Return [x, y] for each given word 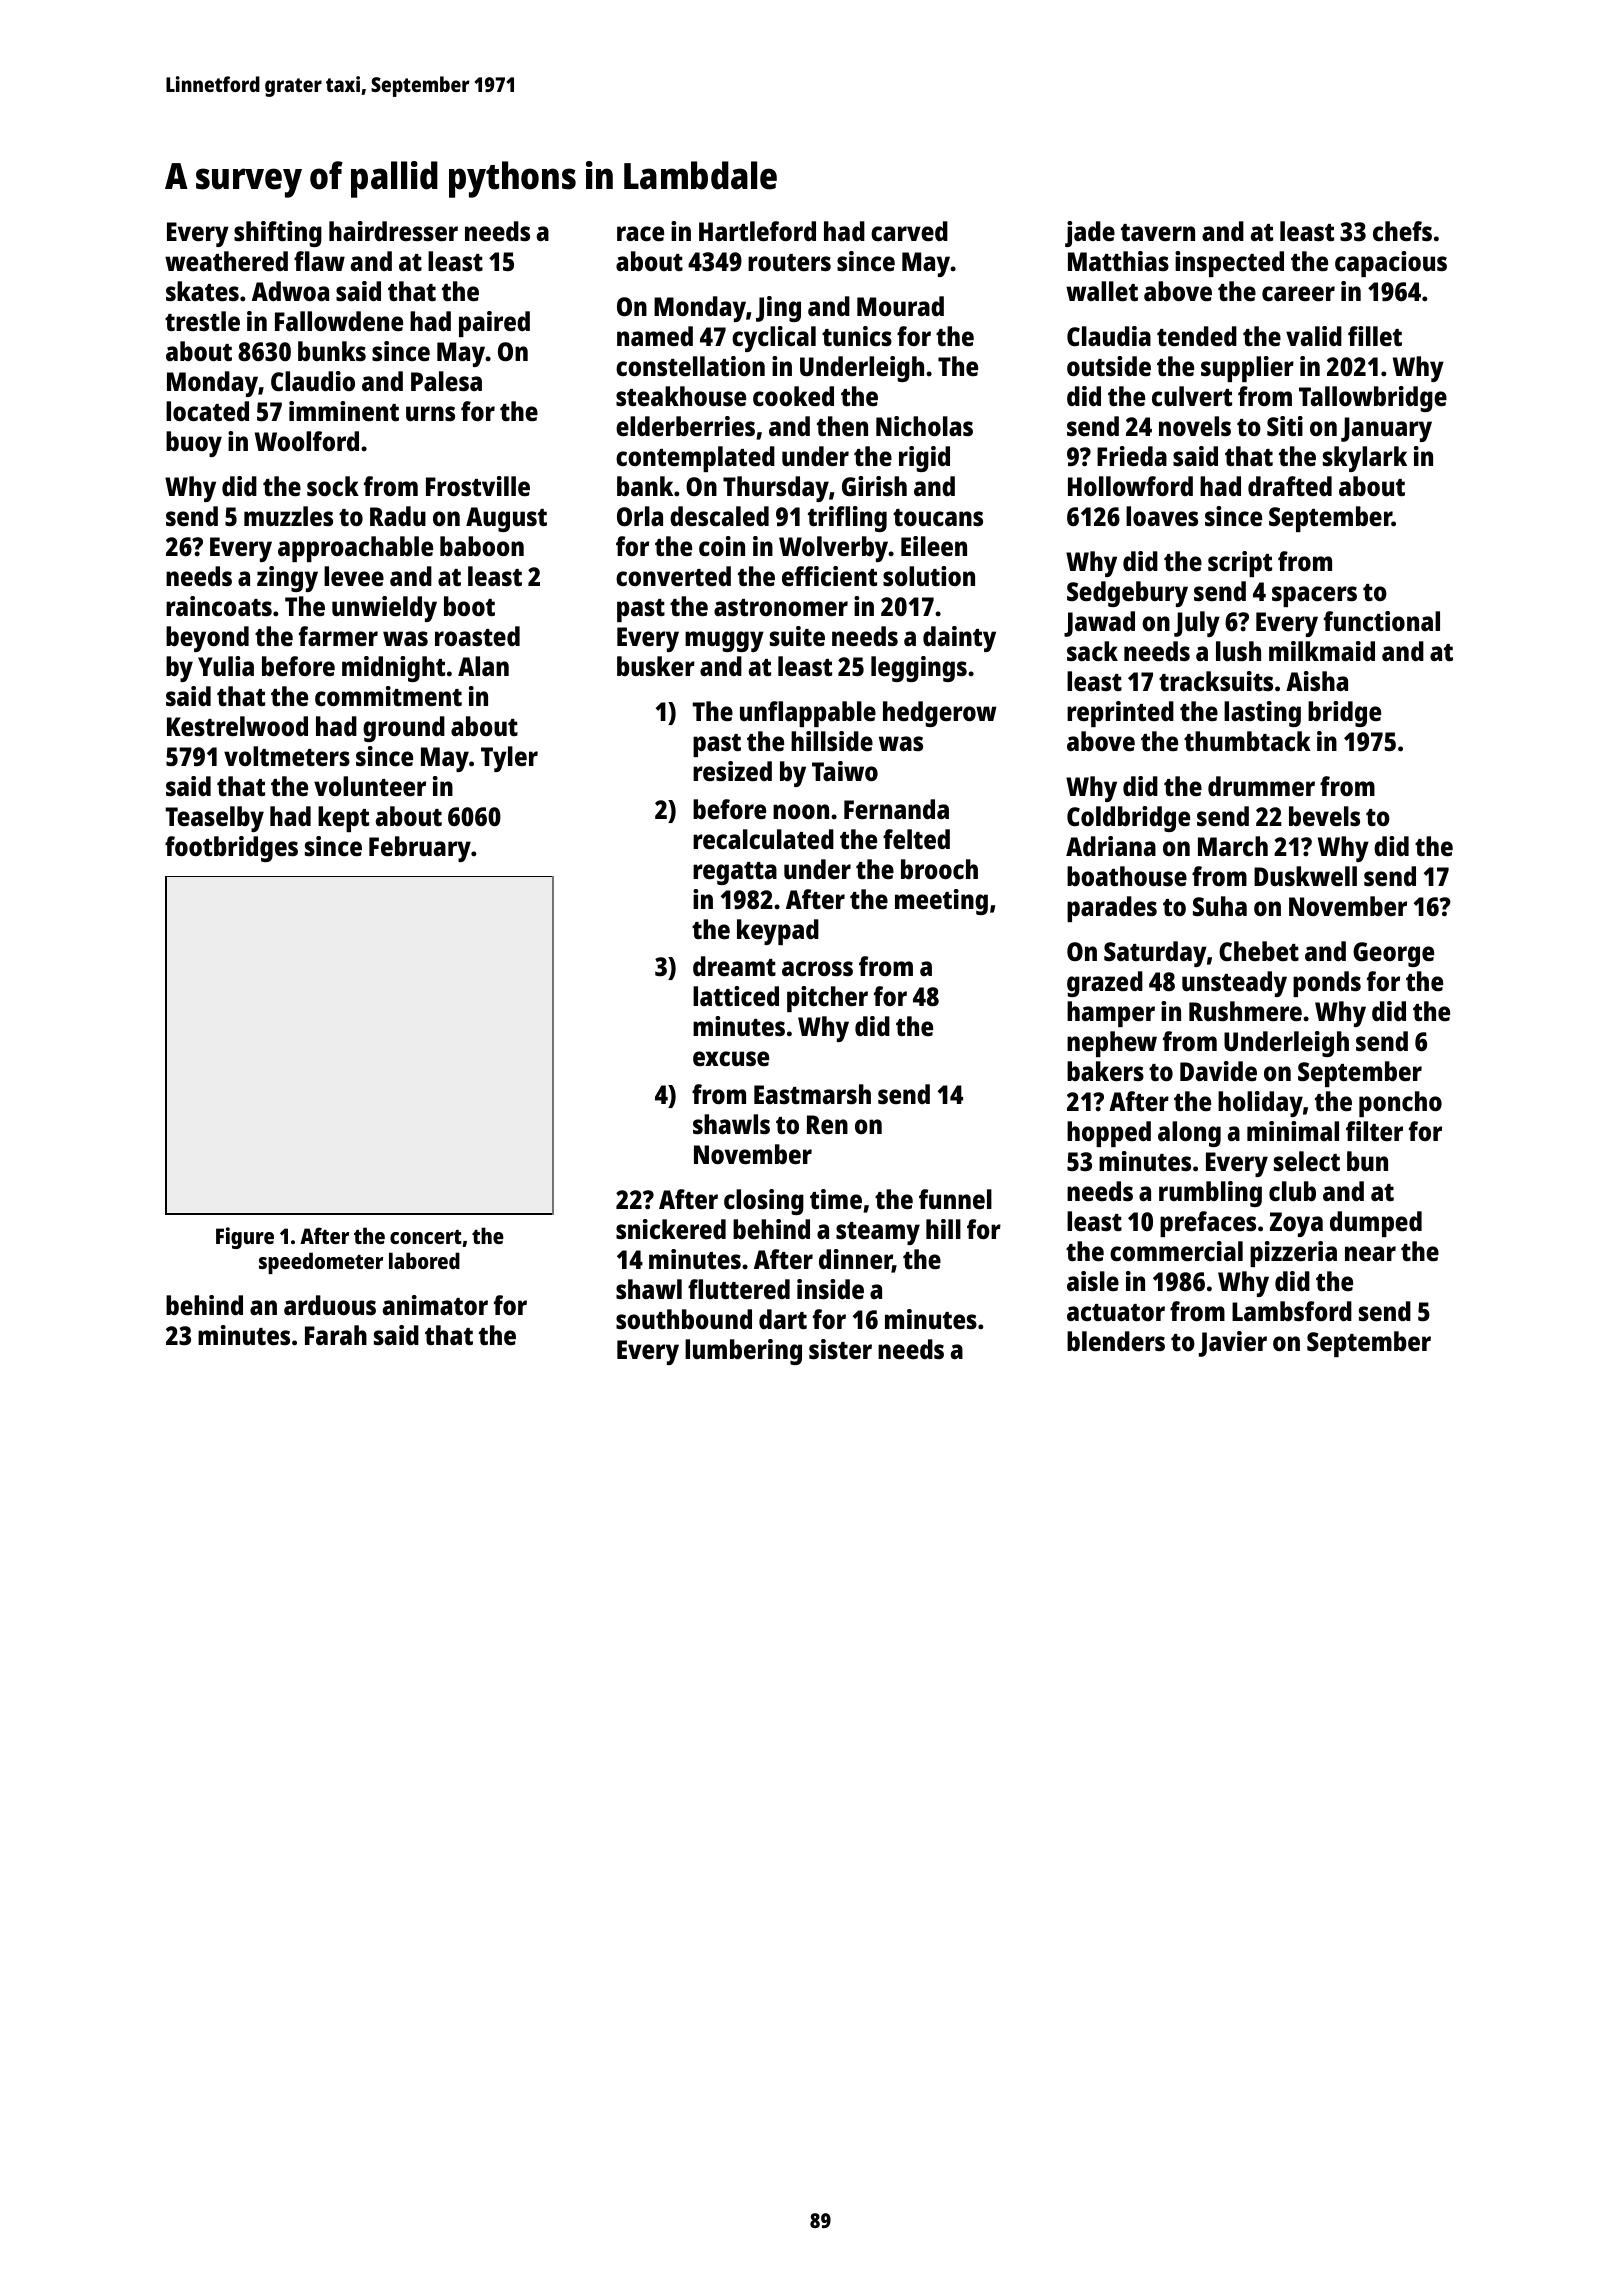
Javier [1233, 1344]
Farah [336, 1335]
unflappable [808, 714]
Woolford [307, 441]
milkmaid [1322, 651]
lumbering [743, 1352]
